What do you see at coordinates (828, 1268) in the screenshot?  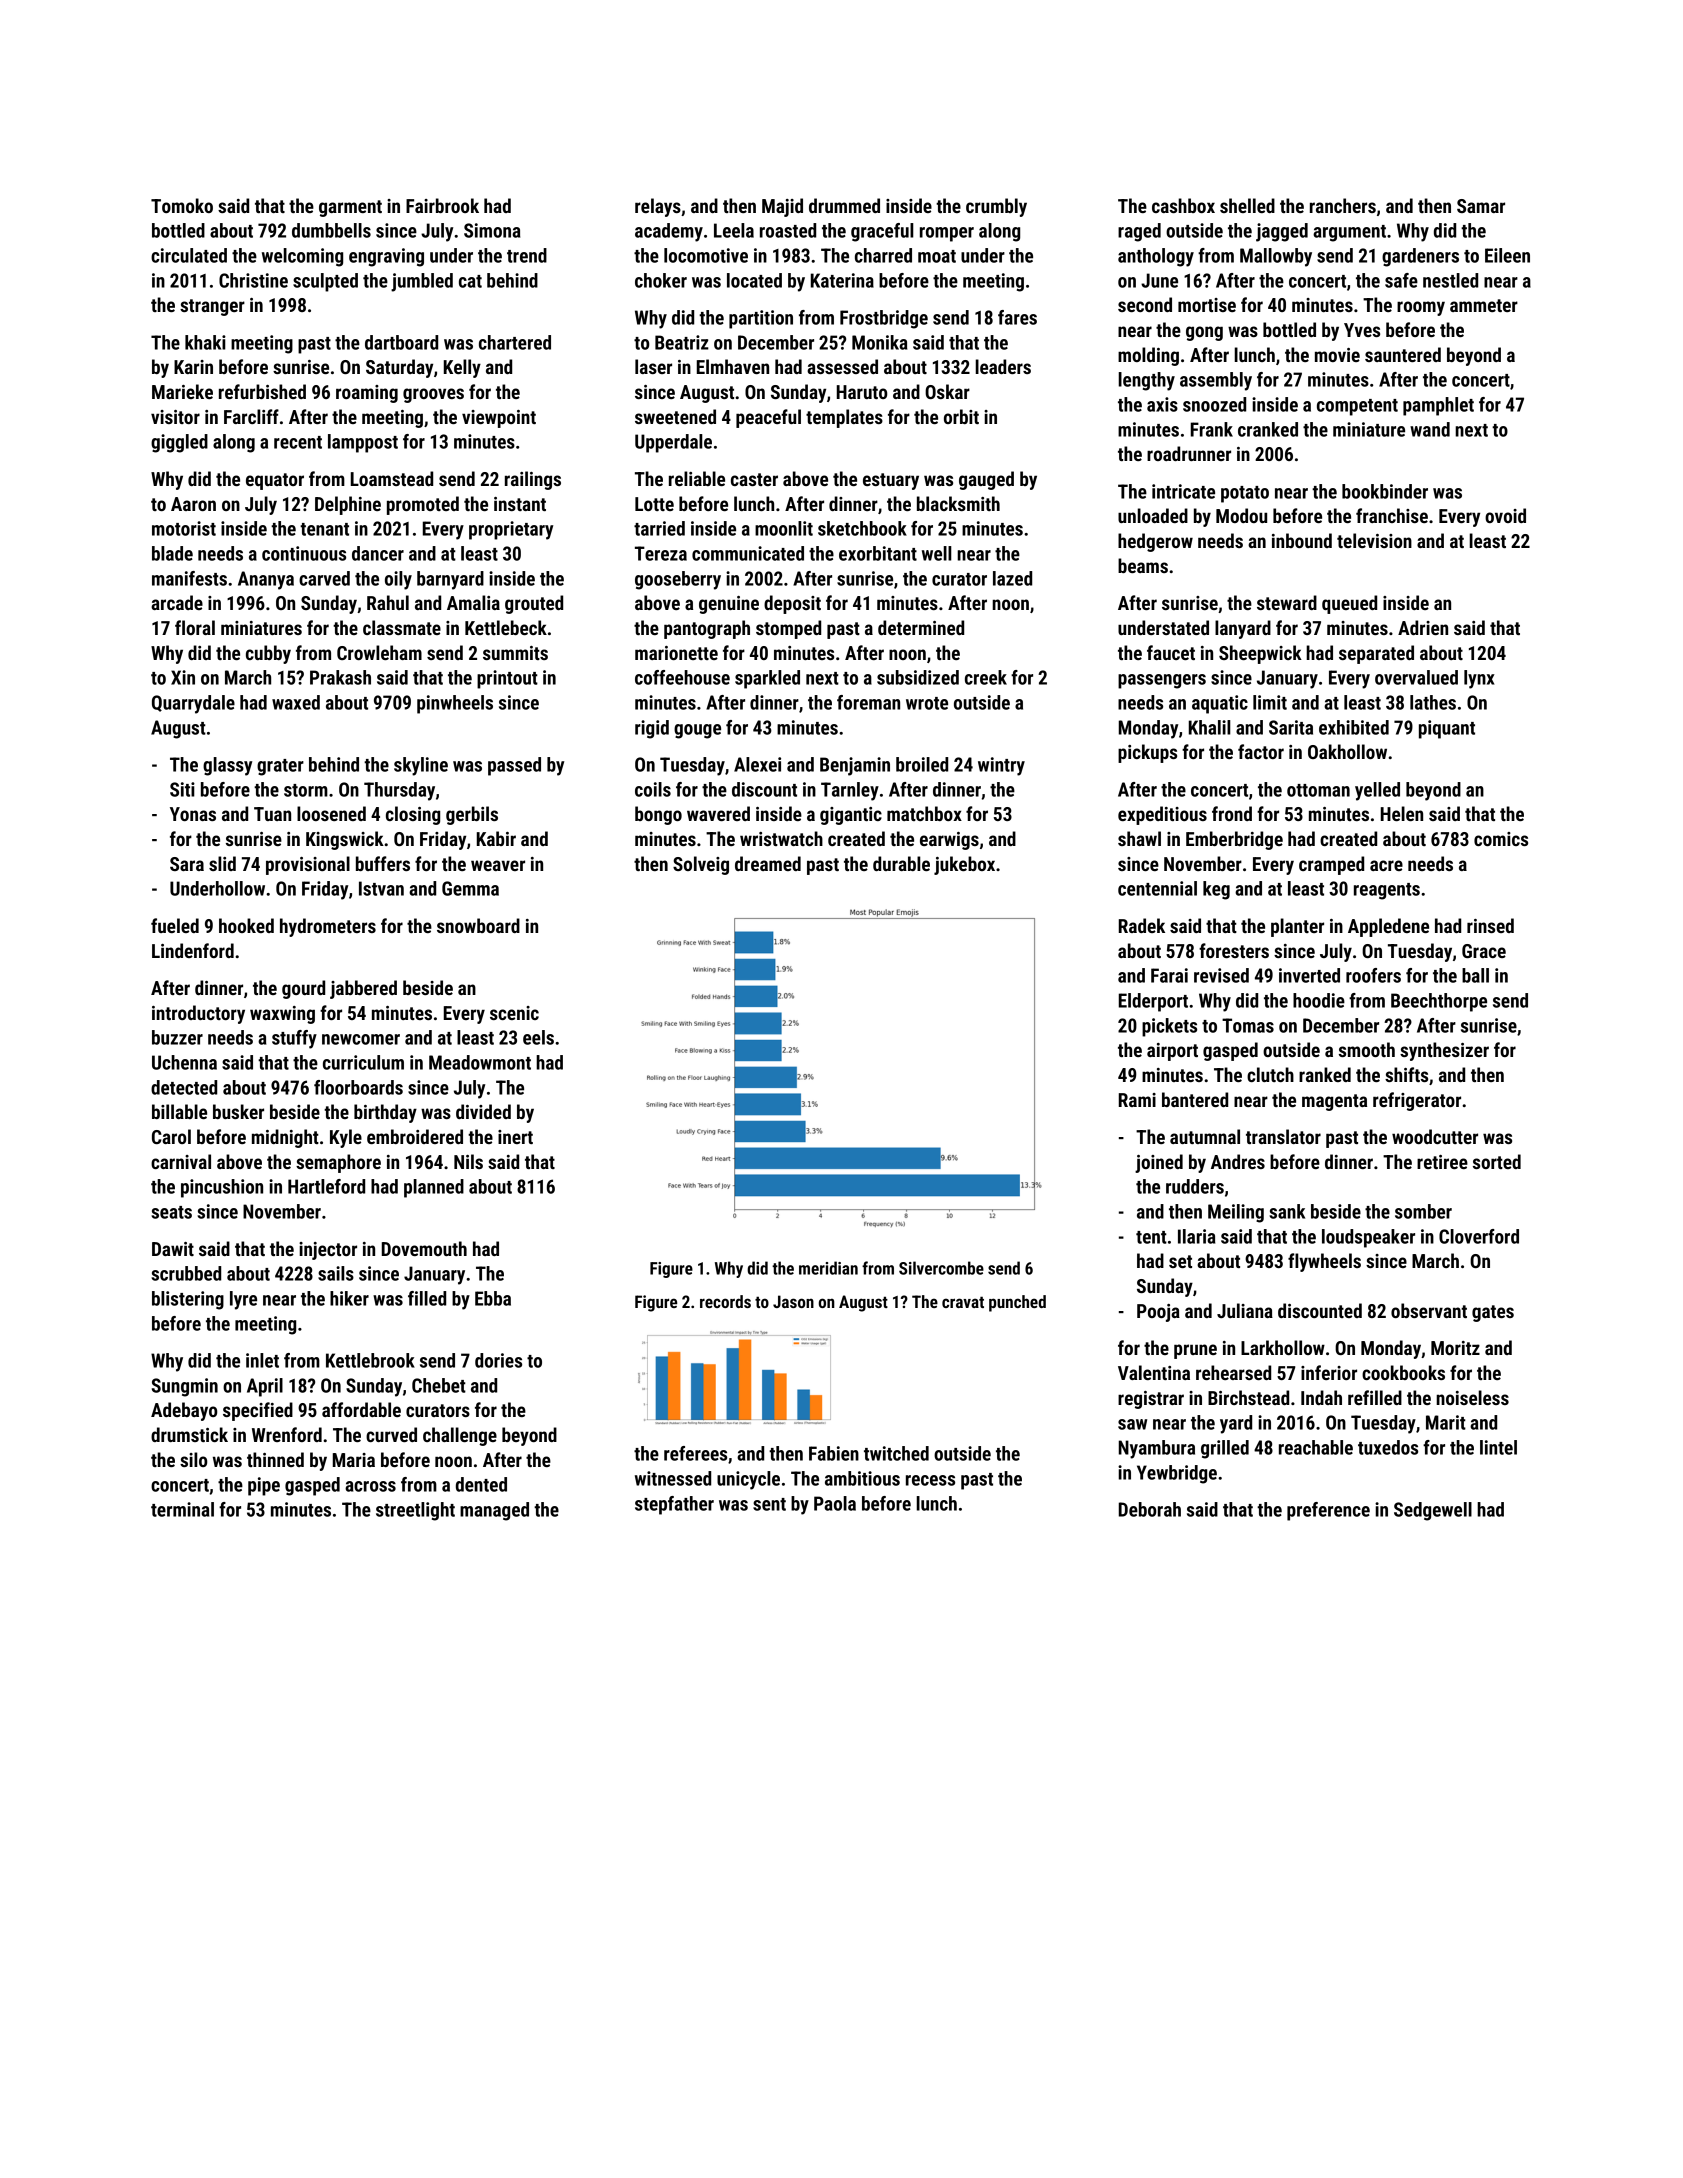 I see `meridian` at bounding box center [828, 1268].
